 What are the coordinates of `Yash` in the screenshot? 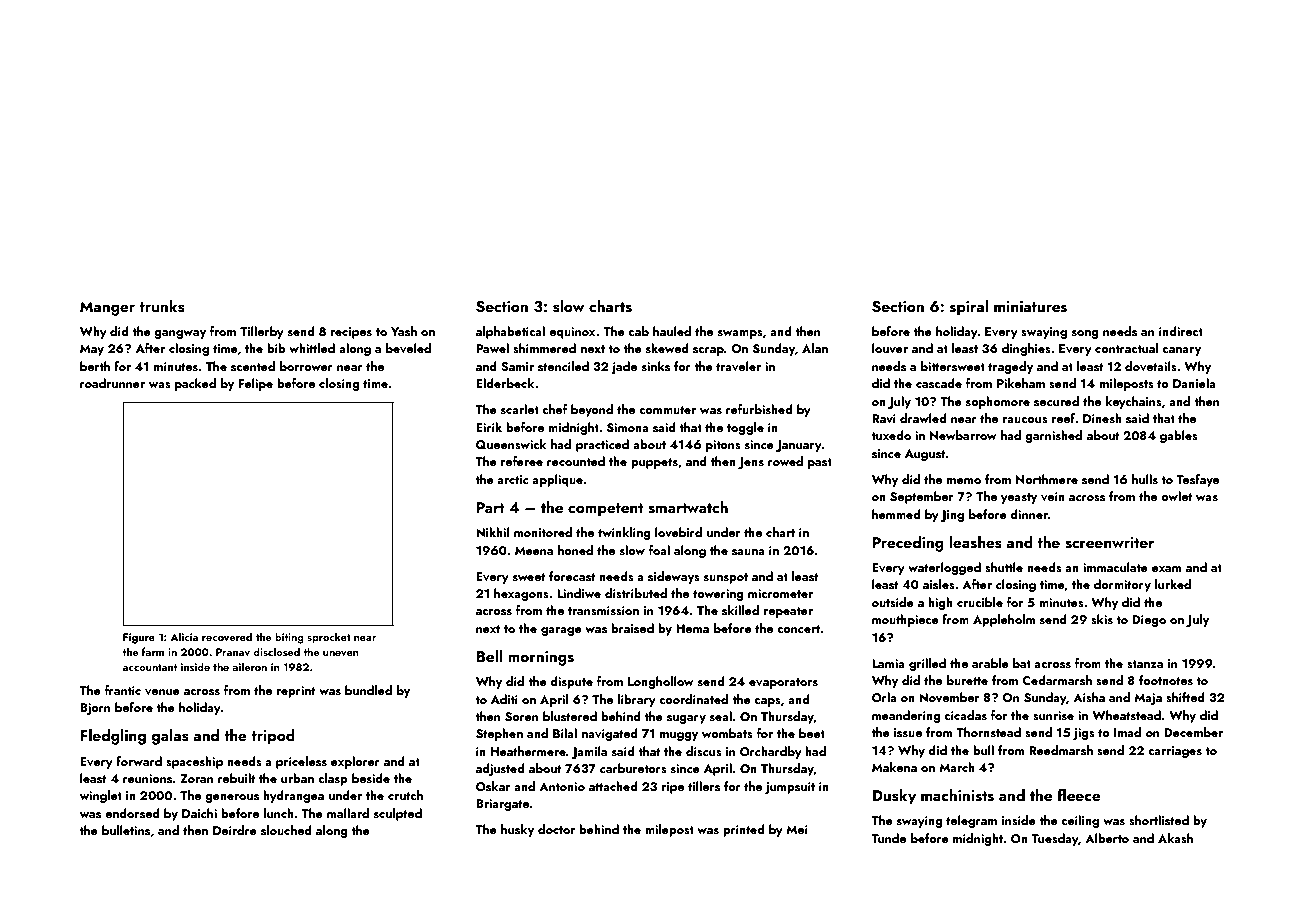 It's located at (404, 331).
